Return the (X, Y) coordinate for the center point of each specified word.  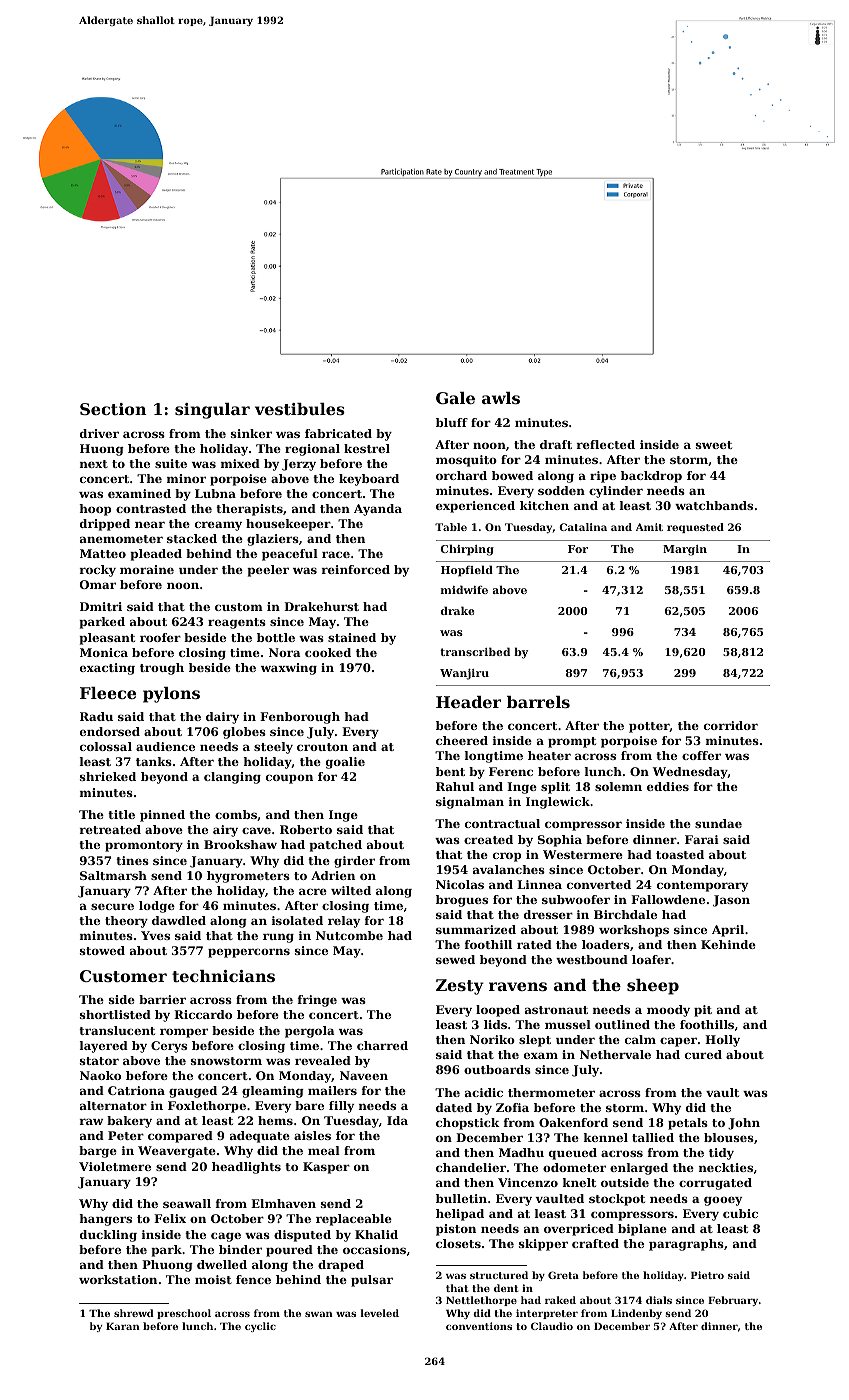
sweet (714, 445)
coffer (701, 755)
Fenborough (300, 718)
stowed (102, 950)
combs (236, 814)
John (744, 1124)
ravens (518, 986)
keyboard (369, 480)
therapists (249, 510)
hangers (105, 1220)
